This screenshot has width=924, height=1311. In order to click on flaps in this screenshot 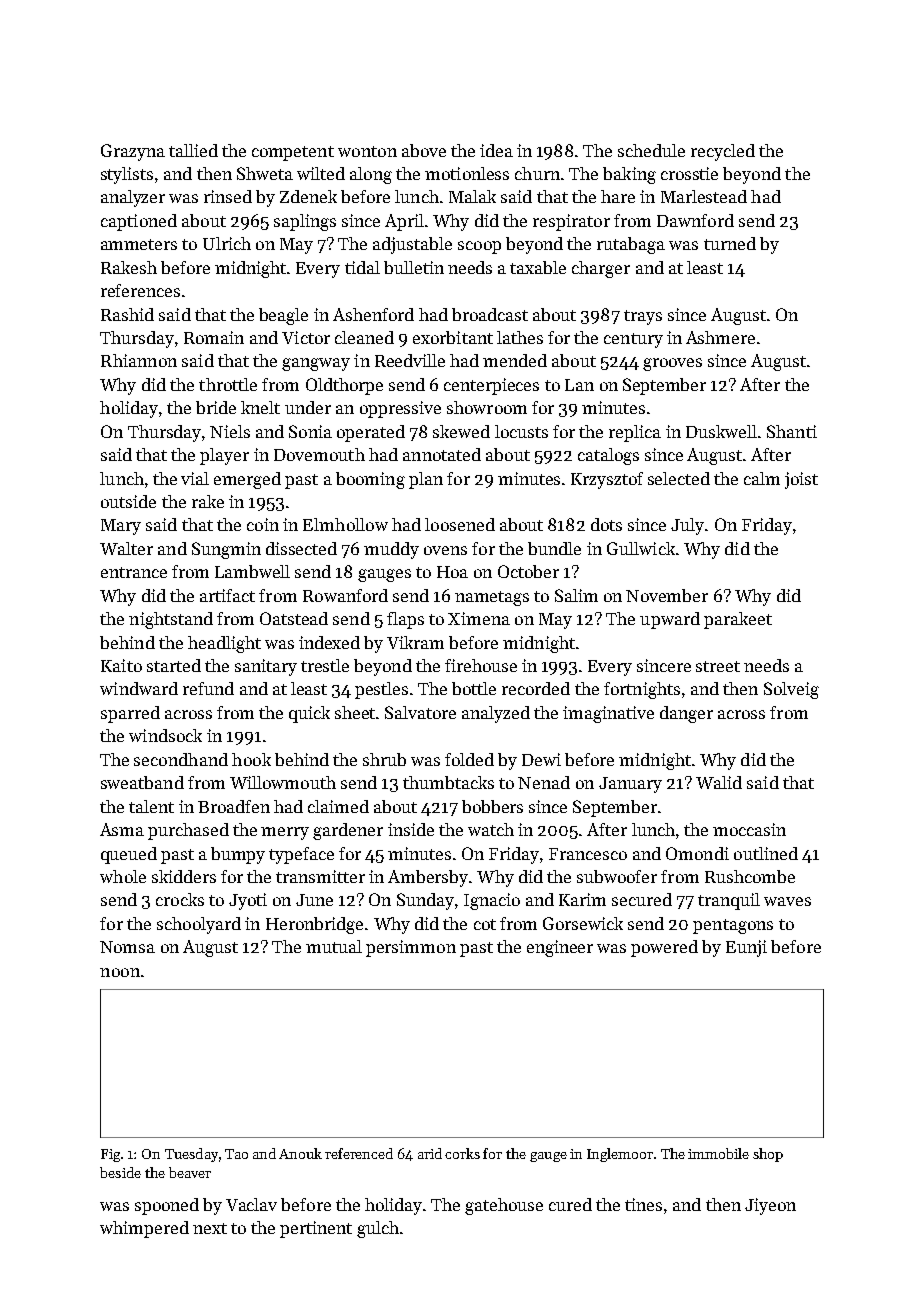, I will do `click(405, 620)`.
